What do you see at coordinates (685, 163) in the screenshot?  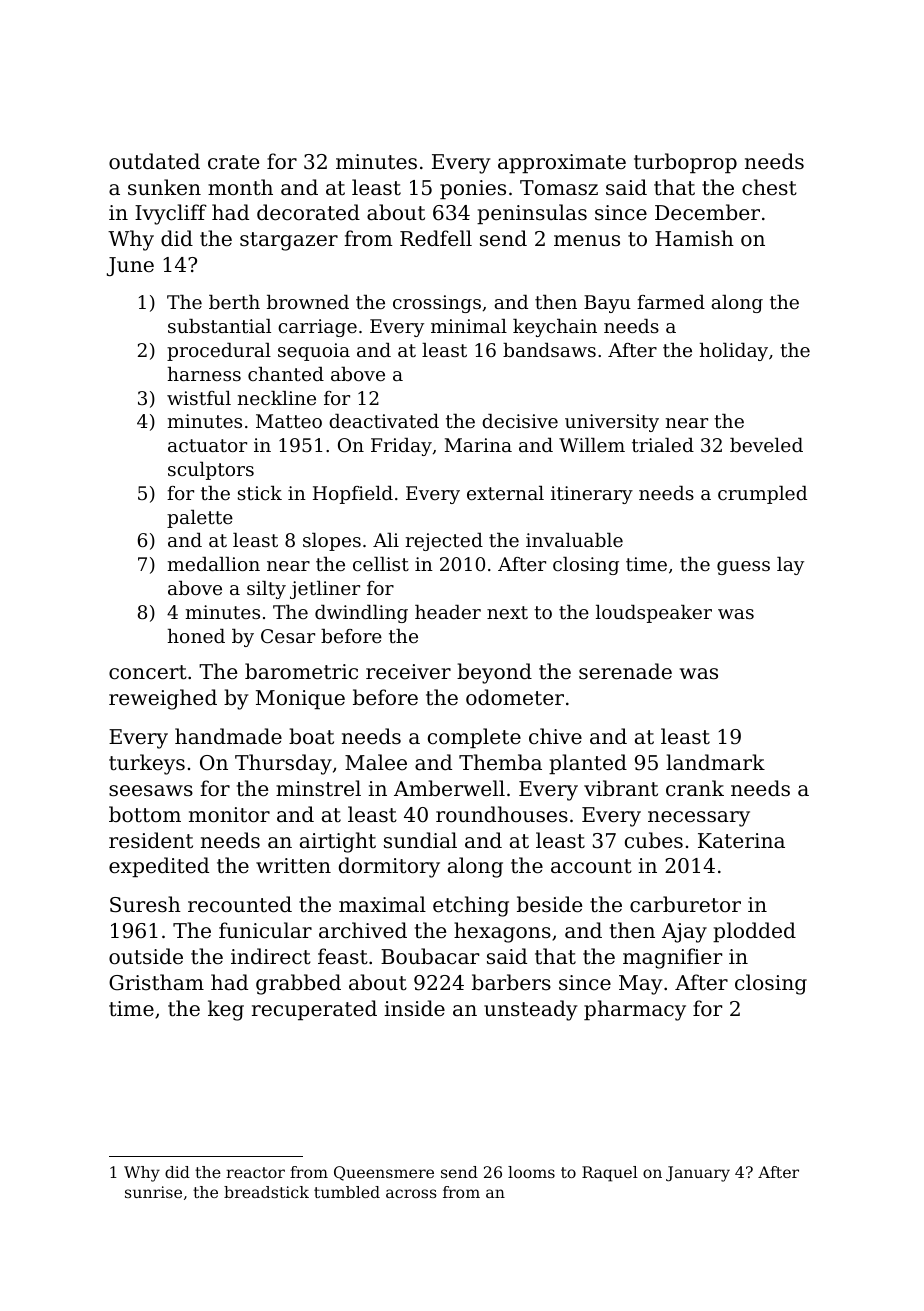 I see `turboprop` at bounding box center [685, 163].
